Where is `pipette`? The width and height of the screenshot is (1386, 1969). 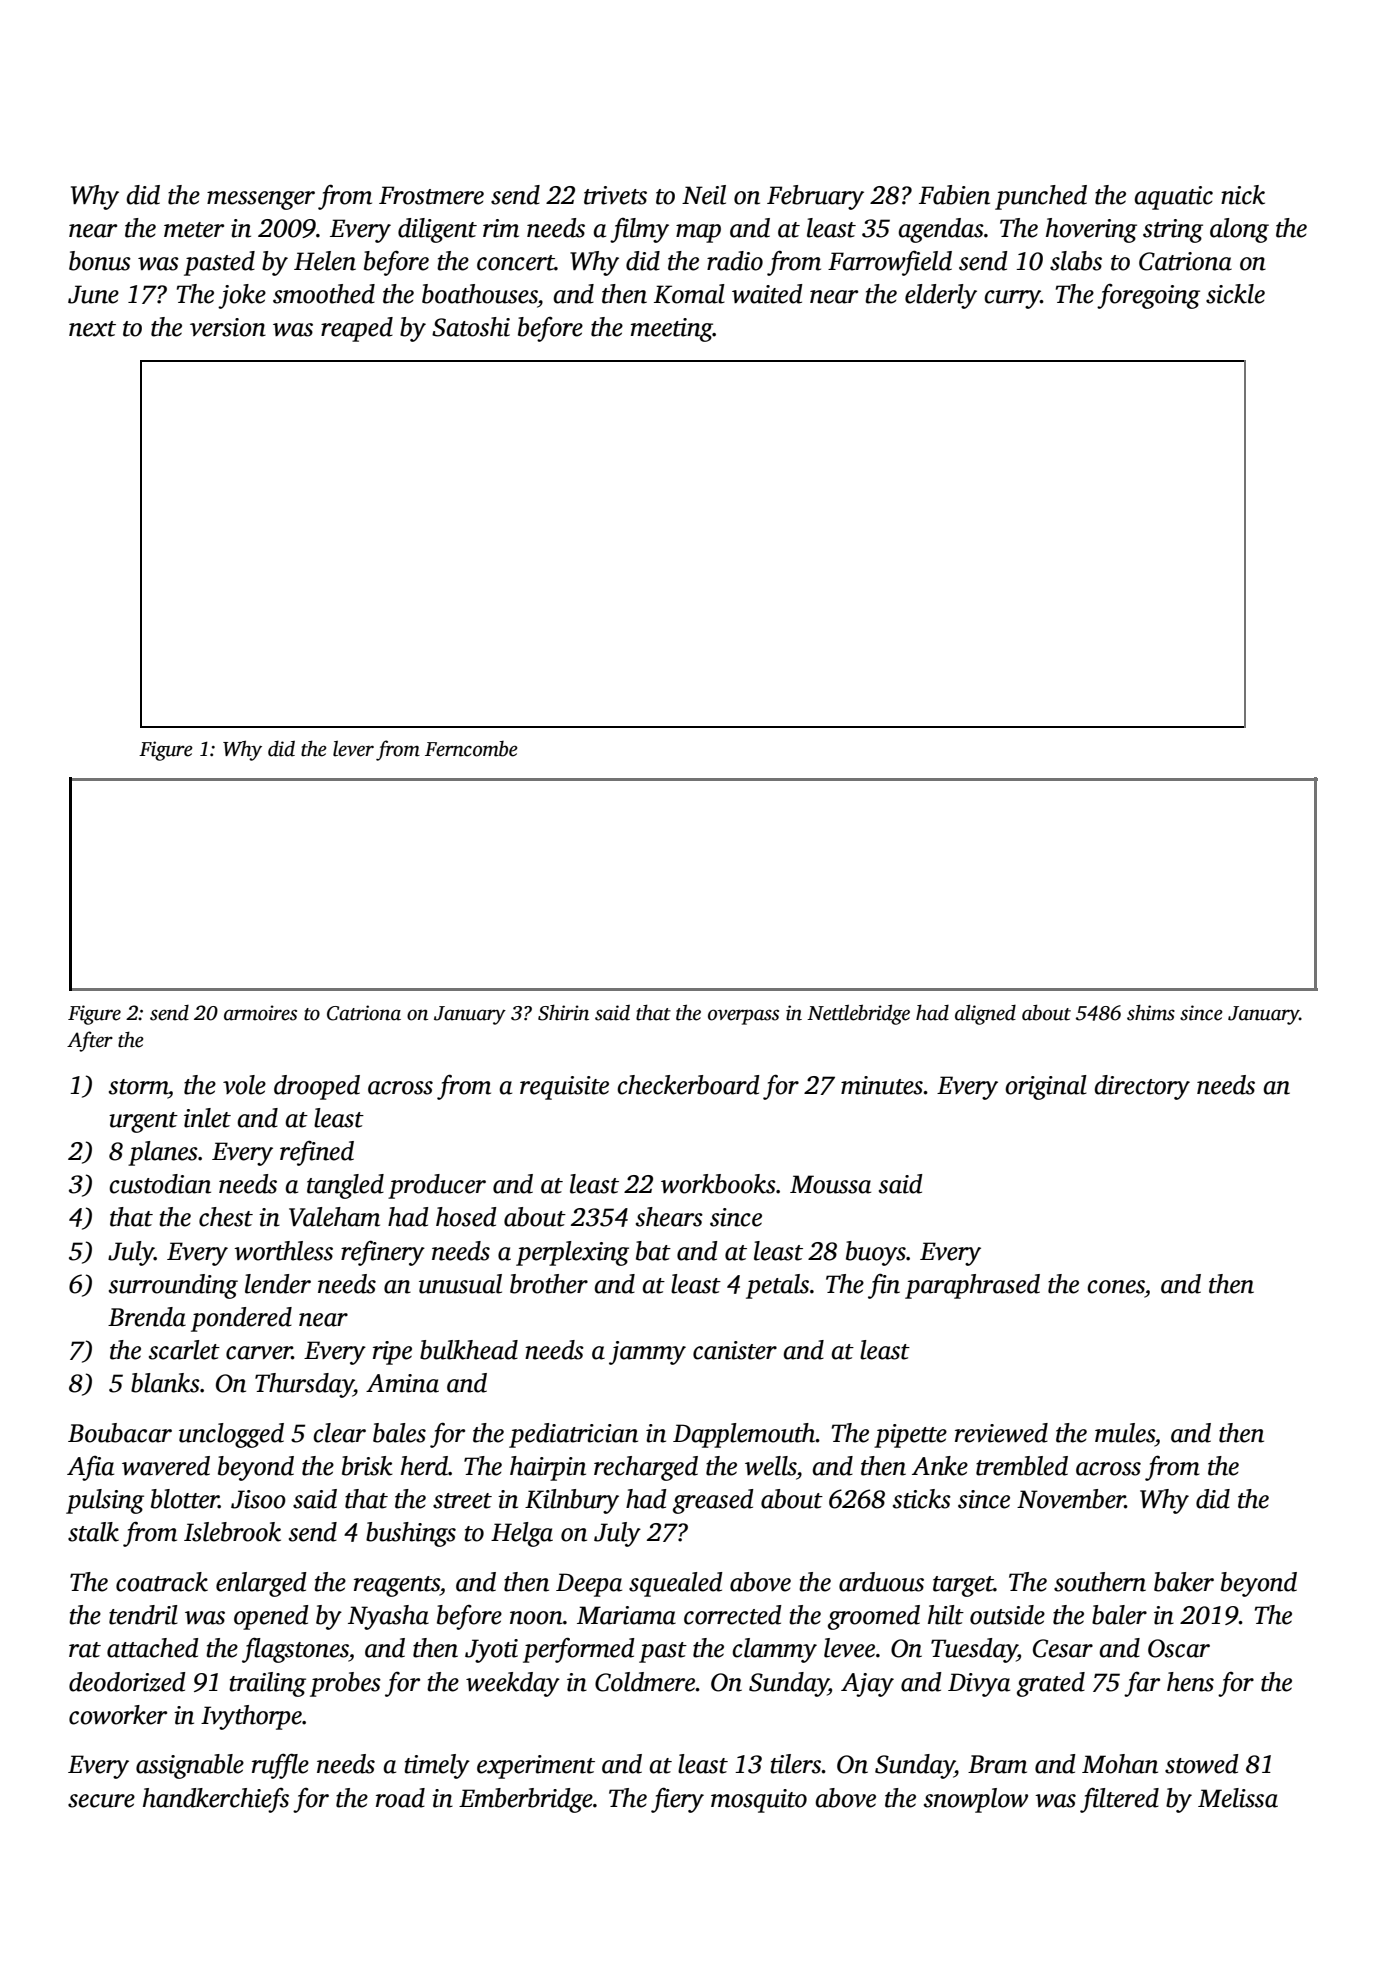 pipette is located at coordinates (910, 1436).
